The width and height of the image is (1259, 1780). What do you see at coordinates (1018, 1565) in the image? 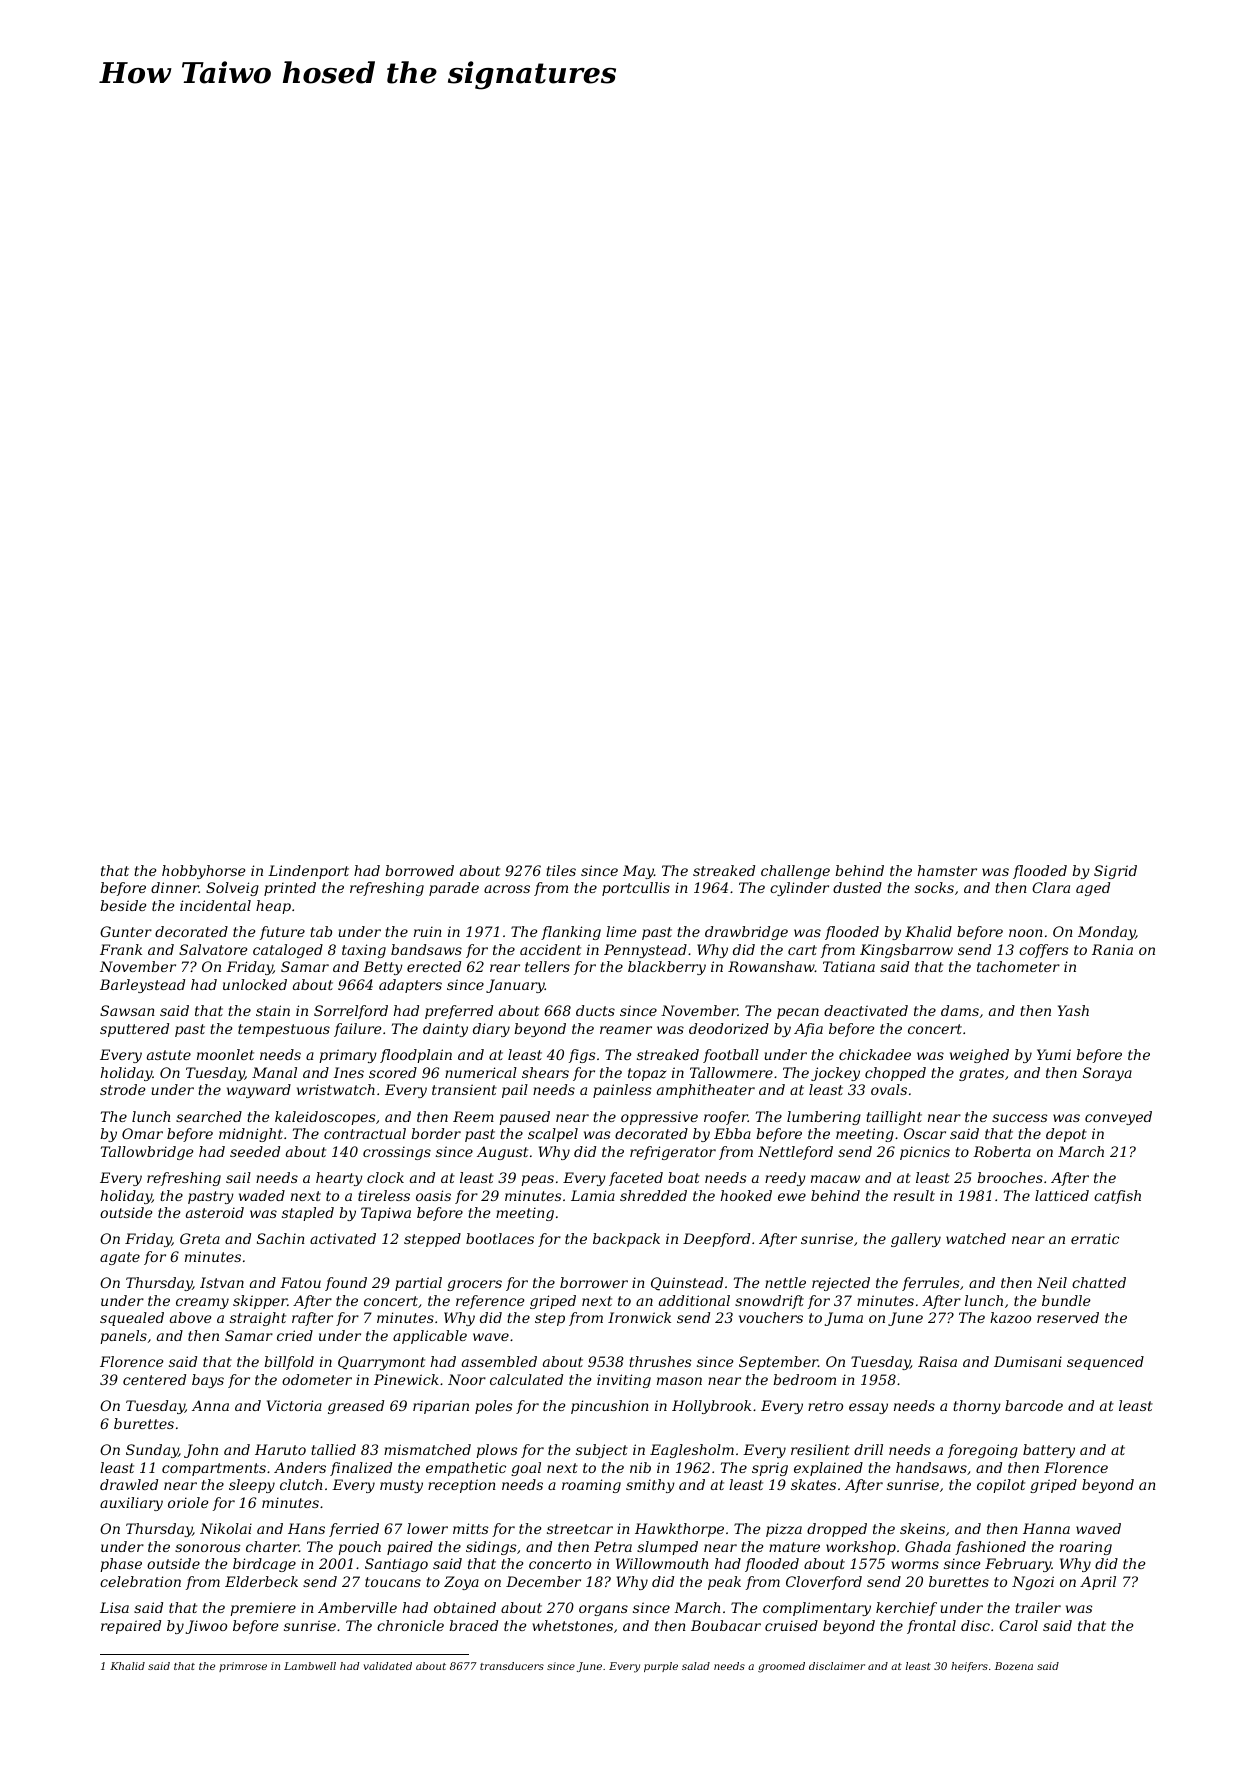
I see `February` at bounding box center [1018, 1565].
